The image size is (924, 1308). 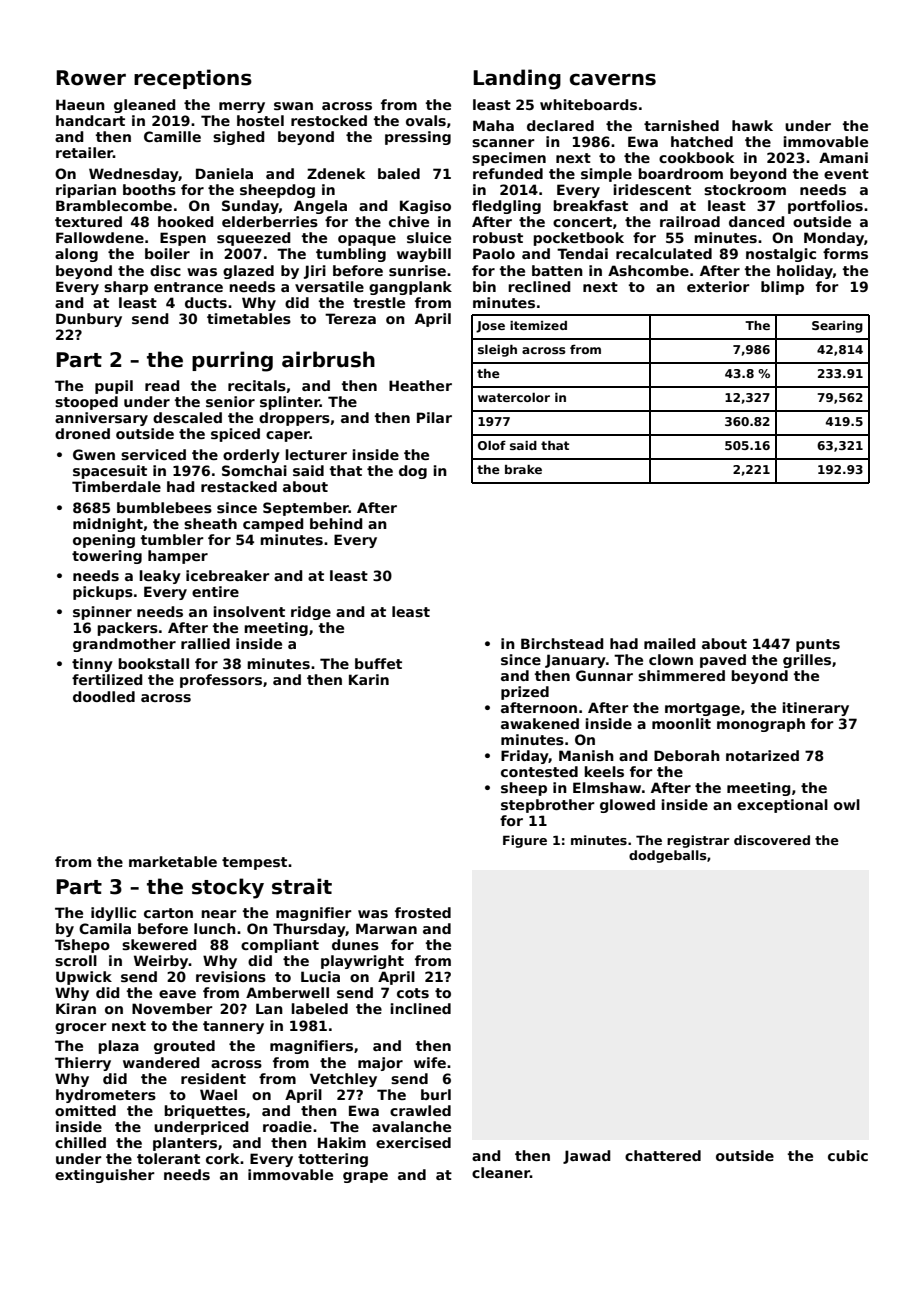 What do you see at coordinates (837, 327) in the screenshot?
I see `Searing` at bounding box center [837, 327].
